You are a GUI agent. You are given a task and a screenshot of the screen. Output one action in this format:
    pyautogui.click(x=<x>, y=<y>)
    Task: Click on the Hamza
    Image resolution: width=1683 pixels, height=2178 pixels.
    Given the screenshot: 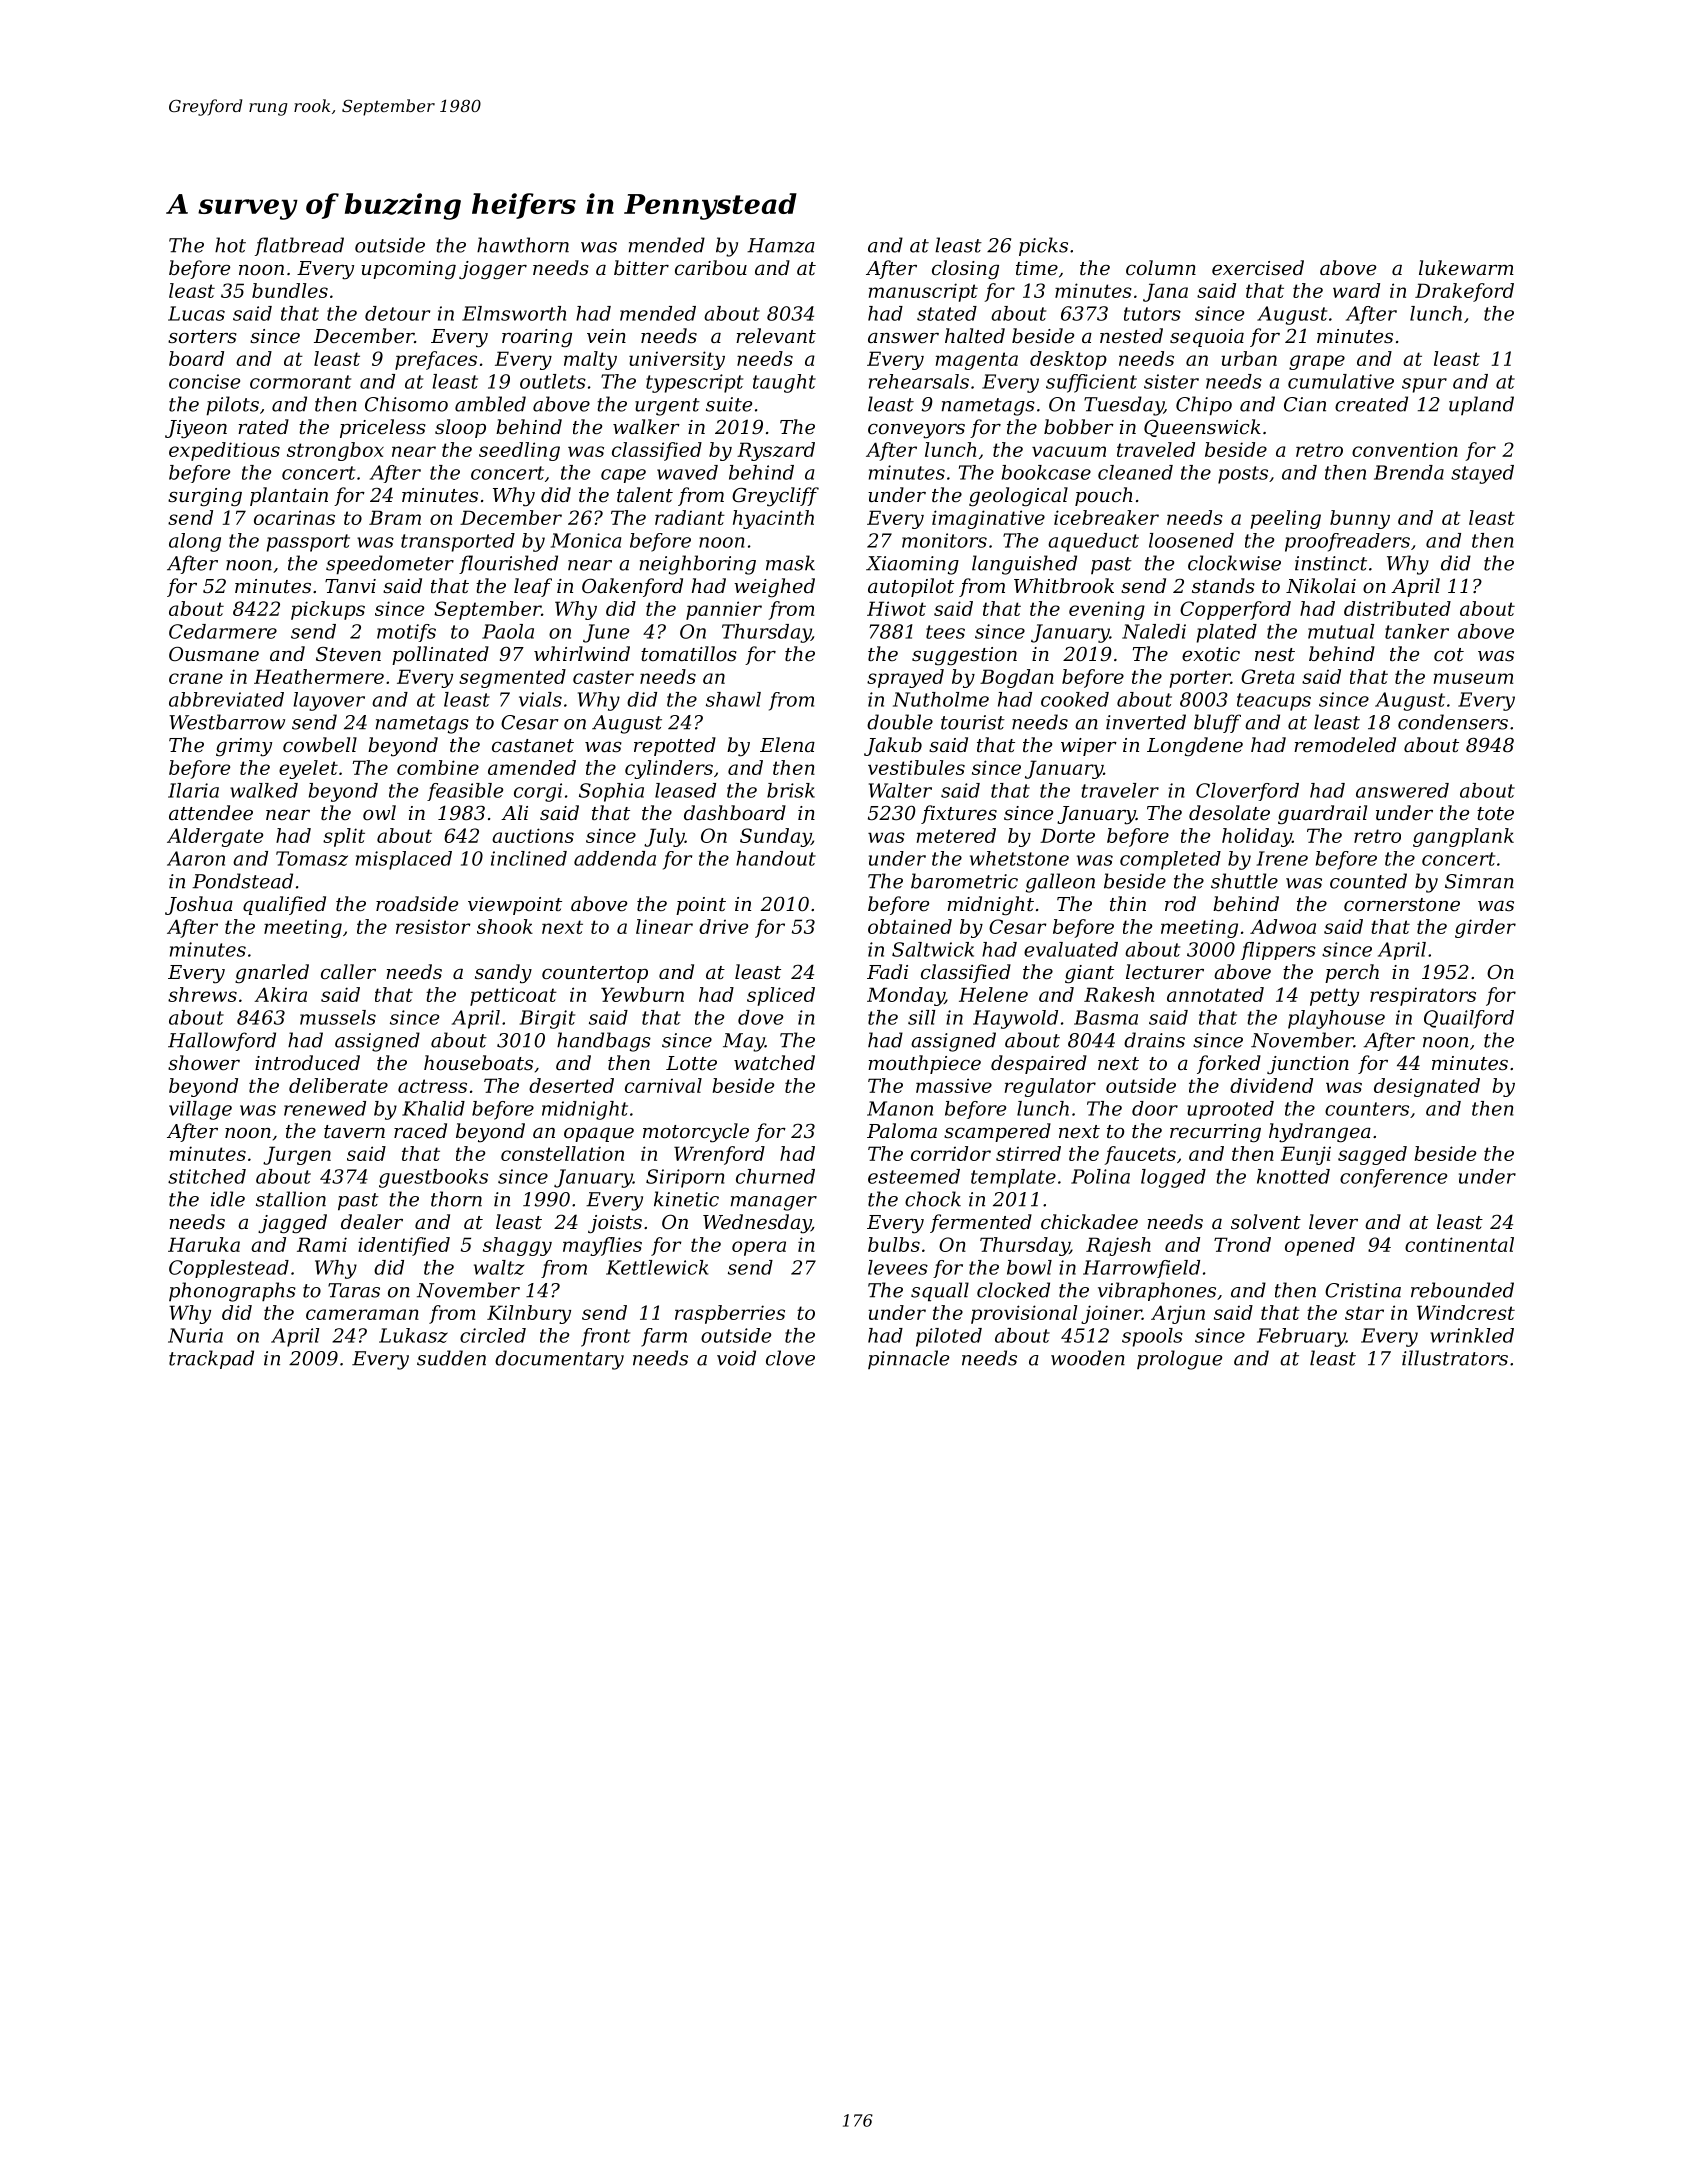 What is the action you would take?
    pyautogui.click(x=781, y=245)
